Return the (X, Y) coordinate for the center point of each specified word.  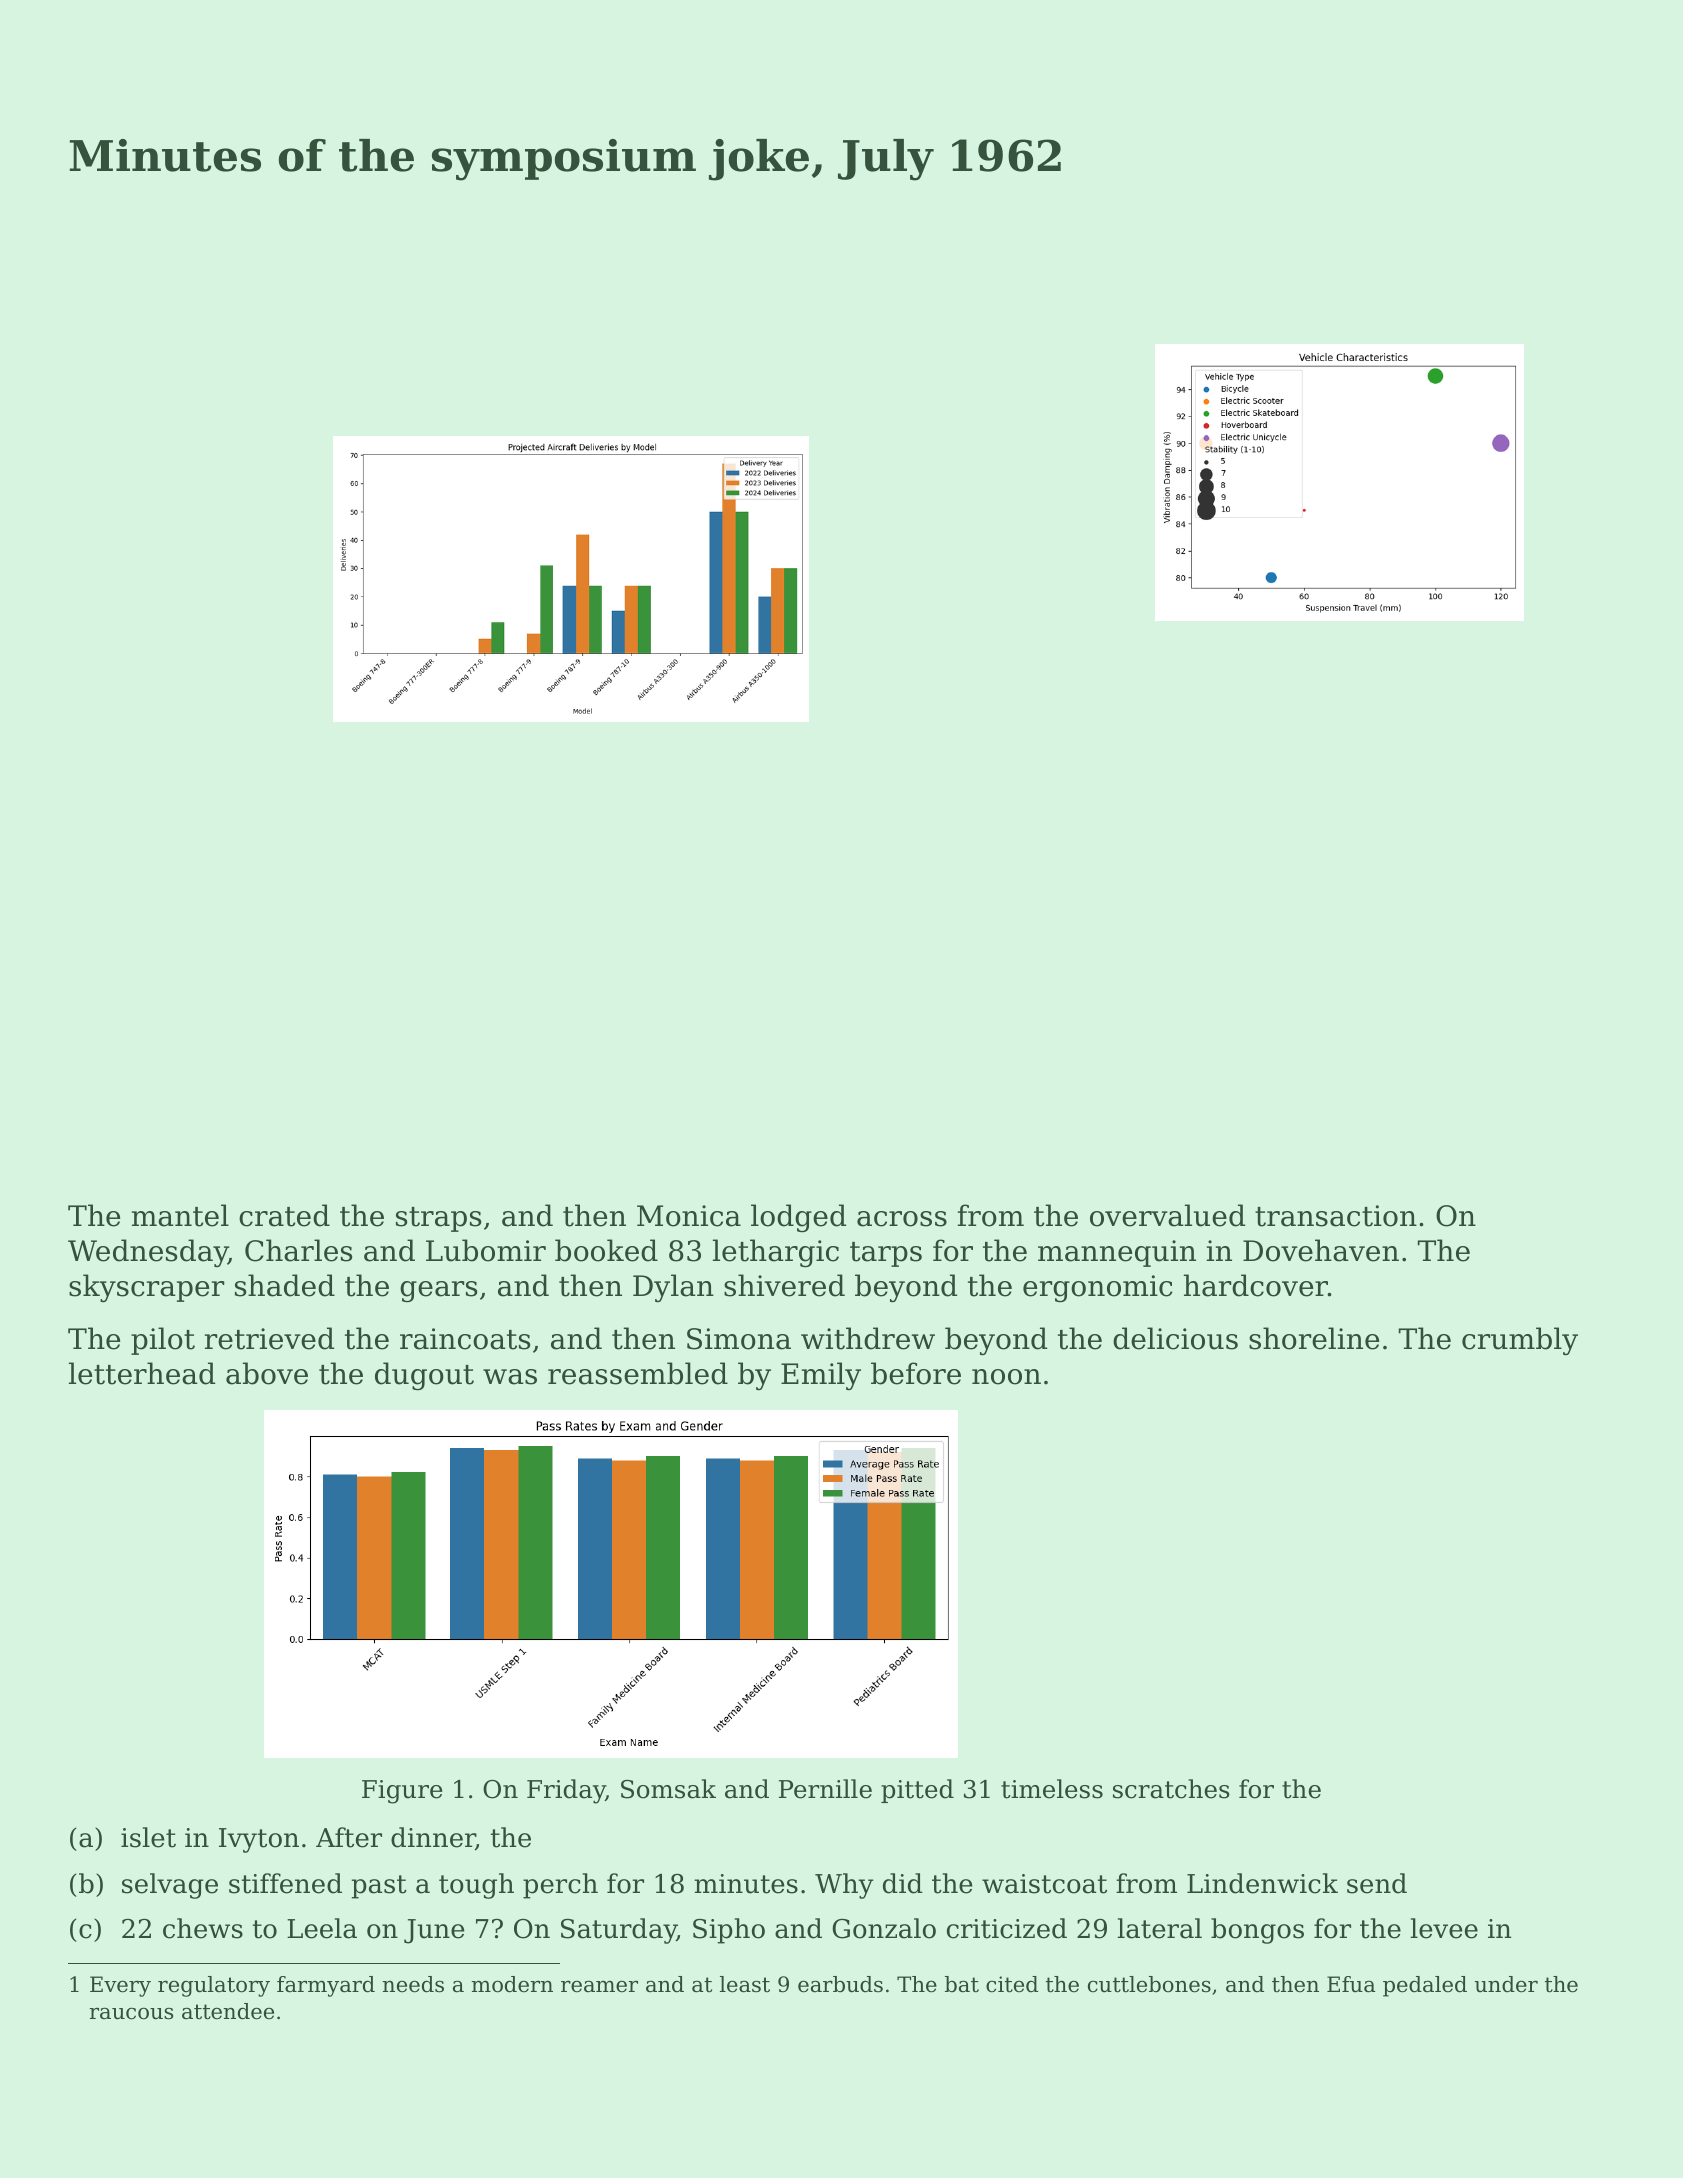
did (903, 1883)
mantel (180, 1215)
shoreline (1314, 1338)
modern (512, 1984)
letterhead (142, 1373)
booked (606, 1250)
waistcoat (1044, 1884)
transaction (1336, 1216)
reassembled (638, 1373)
